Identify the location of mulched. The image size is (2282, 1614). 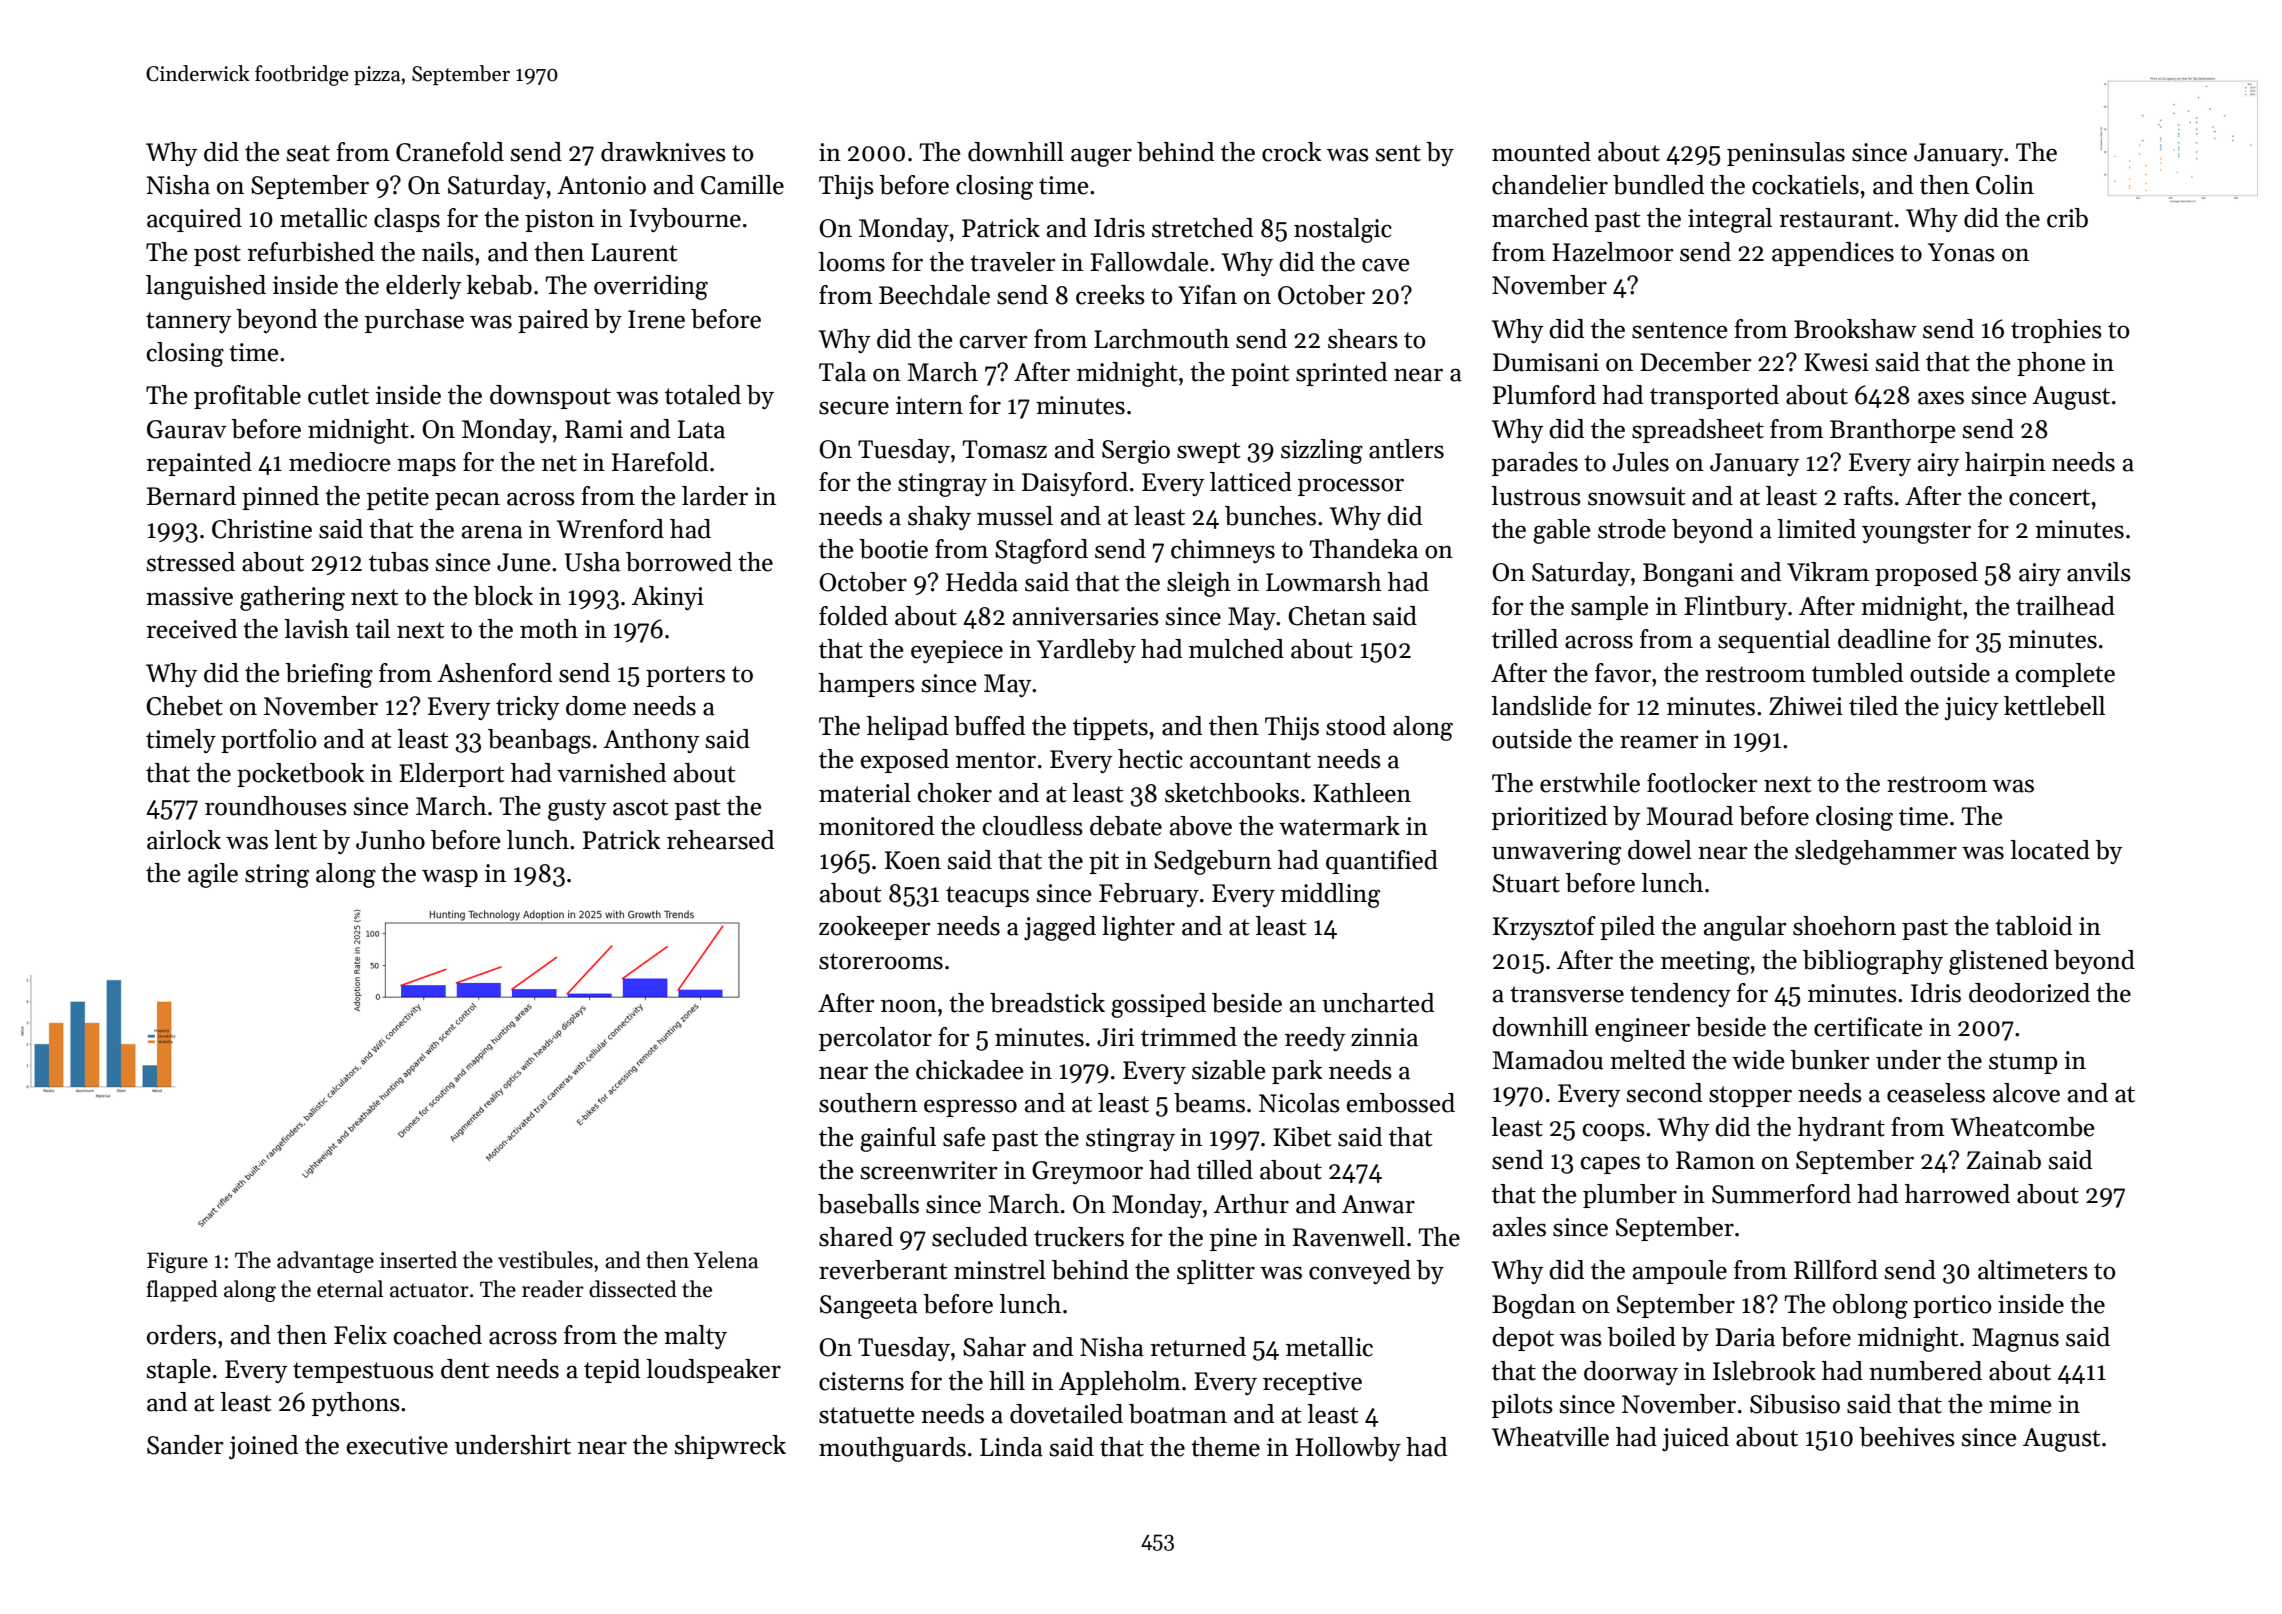
(1236, 649).
